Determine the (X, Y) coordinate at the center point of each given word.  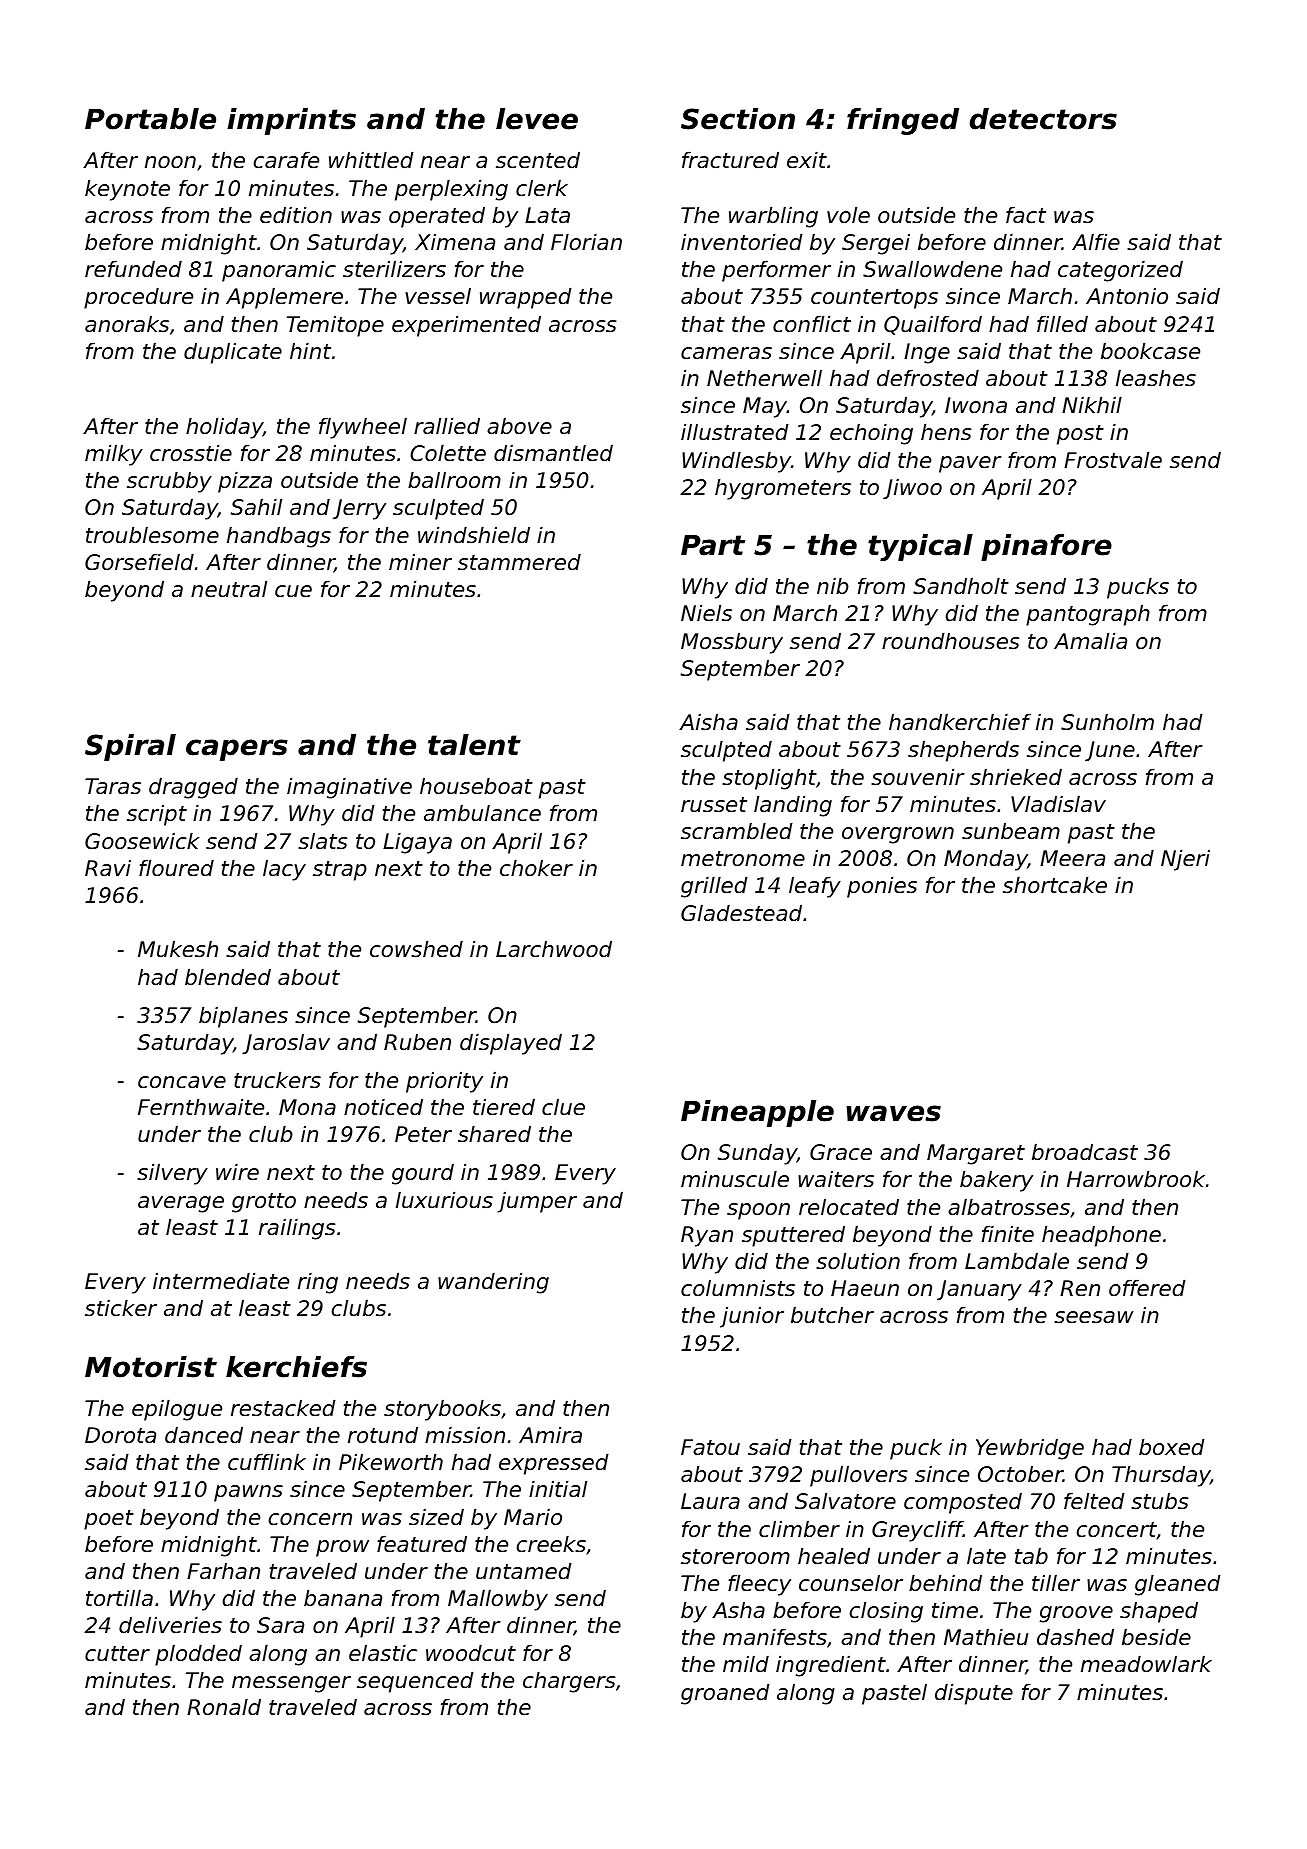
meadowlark (1146, 1664)
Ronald (224, 1707)
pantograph (1088, 615)
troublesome (152, 535)
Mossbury (732, 643)
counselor (851, 1583)
